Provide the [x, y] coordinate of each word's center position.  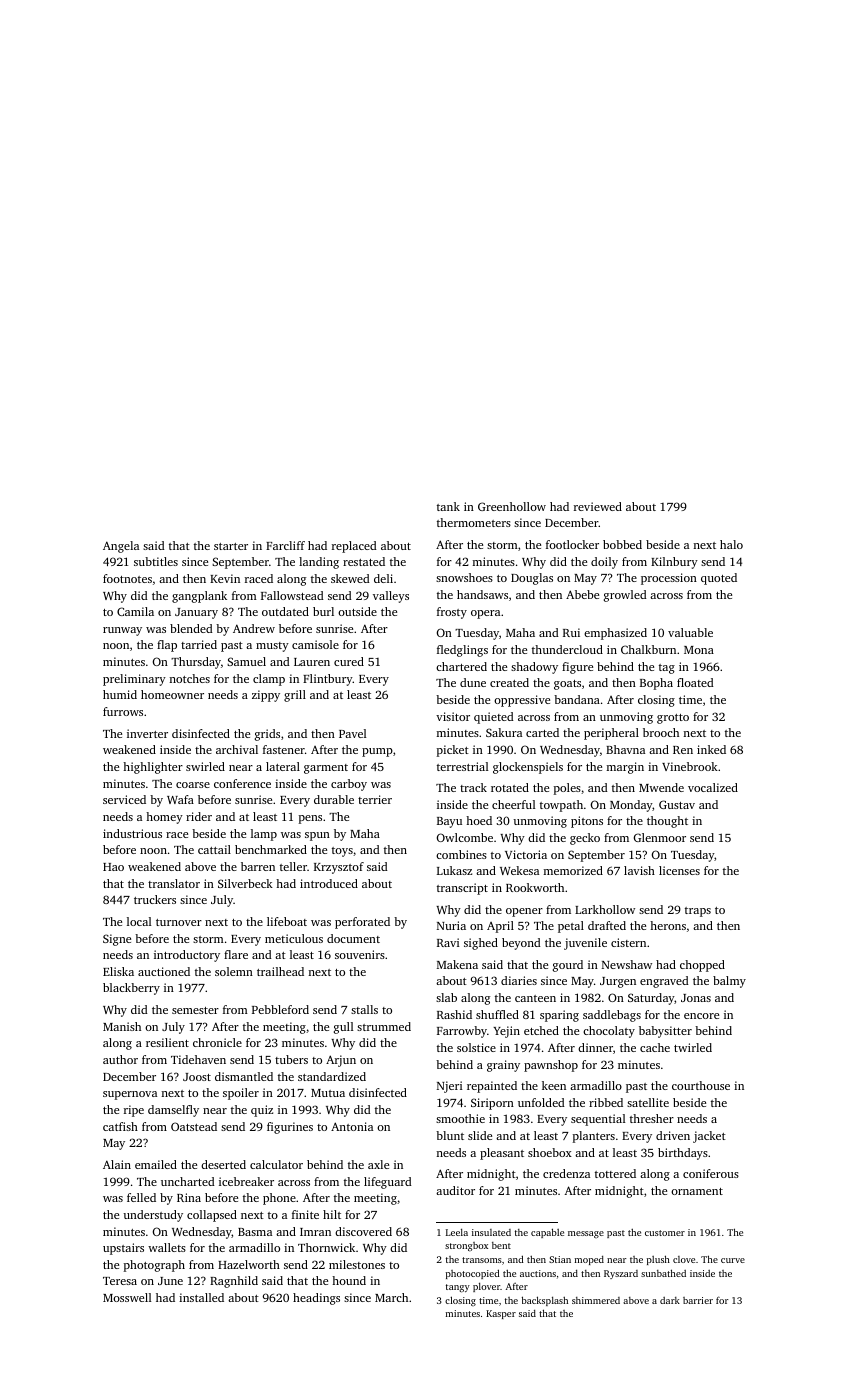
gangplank [199, 597]
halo [731, 544]
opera [485, 614]
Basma [255, 1232]
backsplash [545, 1301]
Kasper [501, 1314]
